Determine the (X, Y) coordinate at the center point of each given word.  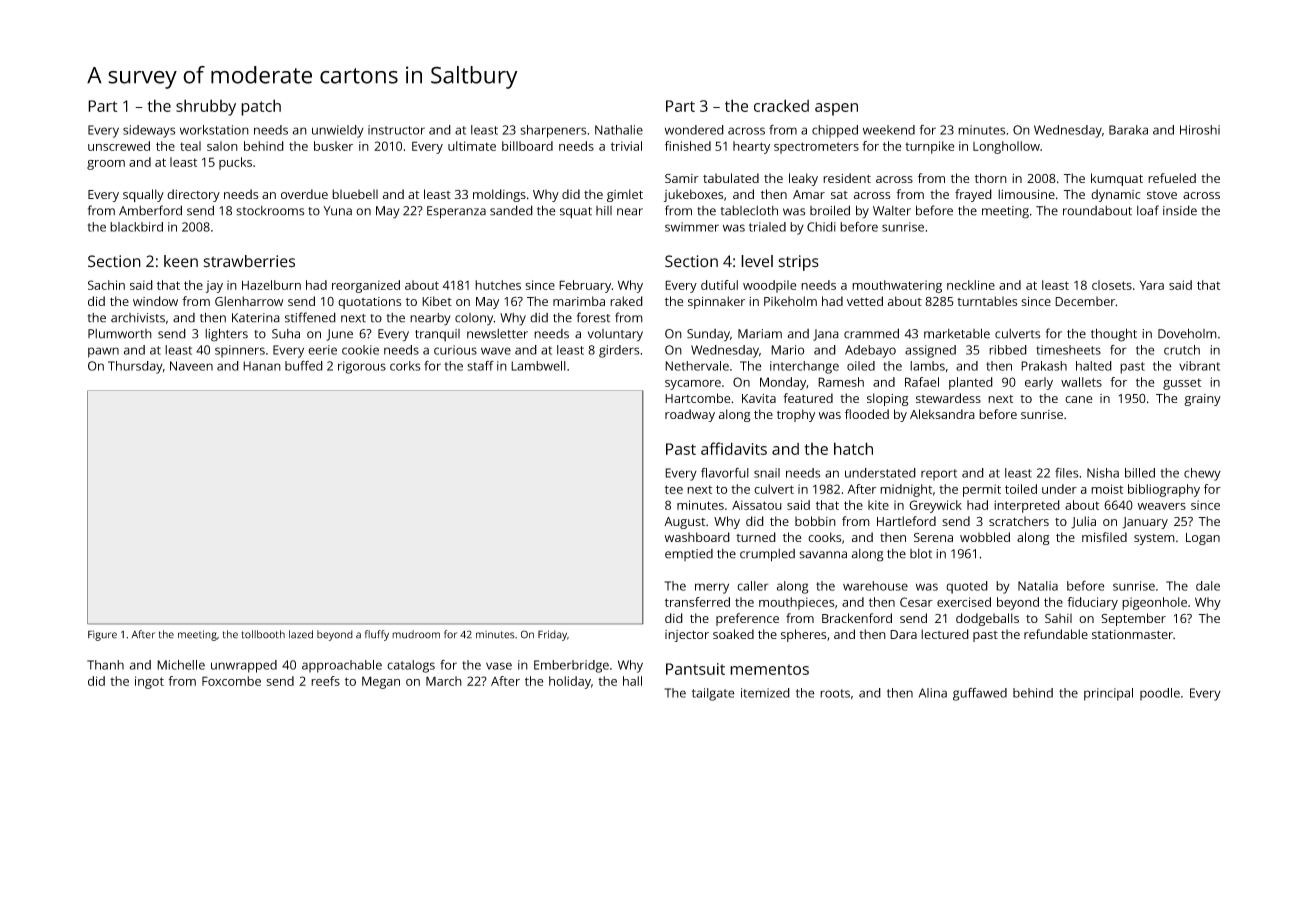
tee (674, 489)
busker (333, 146)
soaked (733, 634)
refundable (1056, 634)
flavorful (725, 473)
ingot (149, 682)
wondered (694, 130)
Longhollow (1006, 147)
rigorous (362, 367)
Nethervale (697, 366)
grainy (1202, 400)
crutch (1182, 350)
